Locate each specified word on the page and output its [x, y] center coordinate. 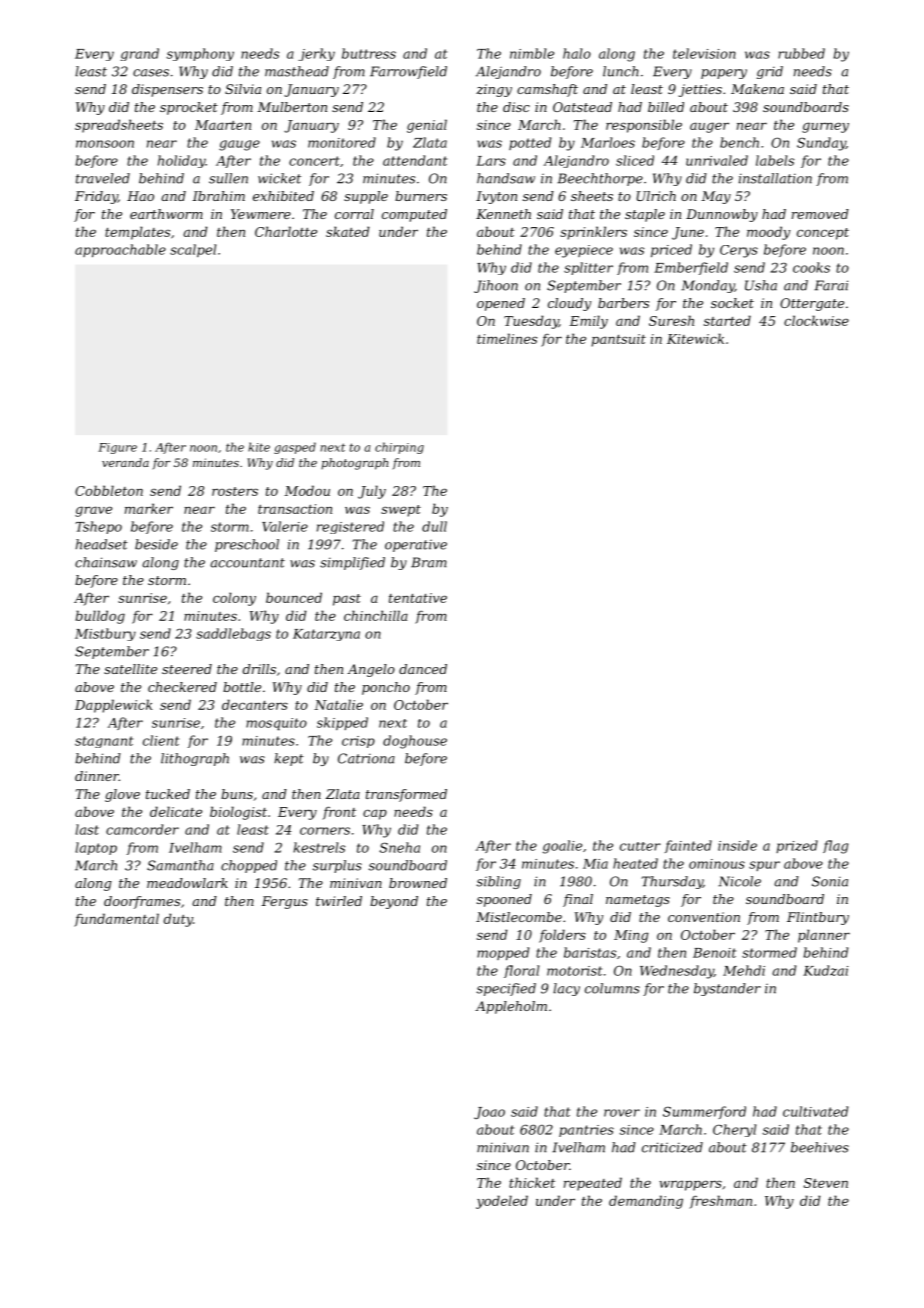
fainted [688, 846]
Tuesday [531, 322]
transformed [406, 795]
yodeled [502, 1202]
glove [122, 795]
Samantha [180, 865]
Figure [117, 448]
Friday [96, 197]
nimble [532, 53]
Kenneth [503, 214]
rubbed [801, 53]
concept [823, 234]
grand [140, 54]
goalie [562, 847]
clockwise [816, 320]
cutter [640, 846]
